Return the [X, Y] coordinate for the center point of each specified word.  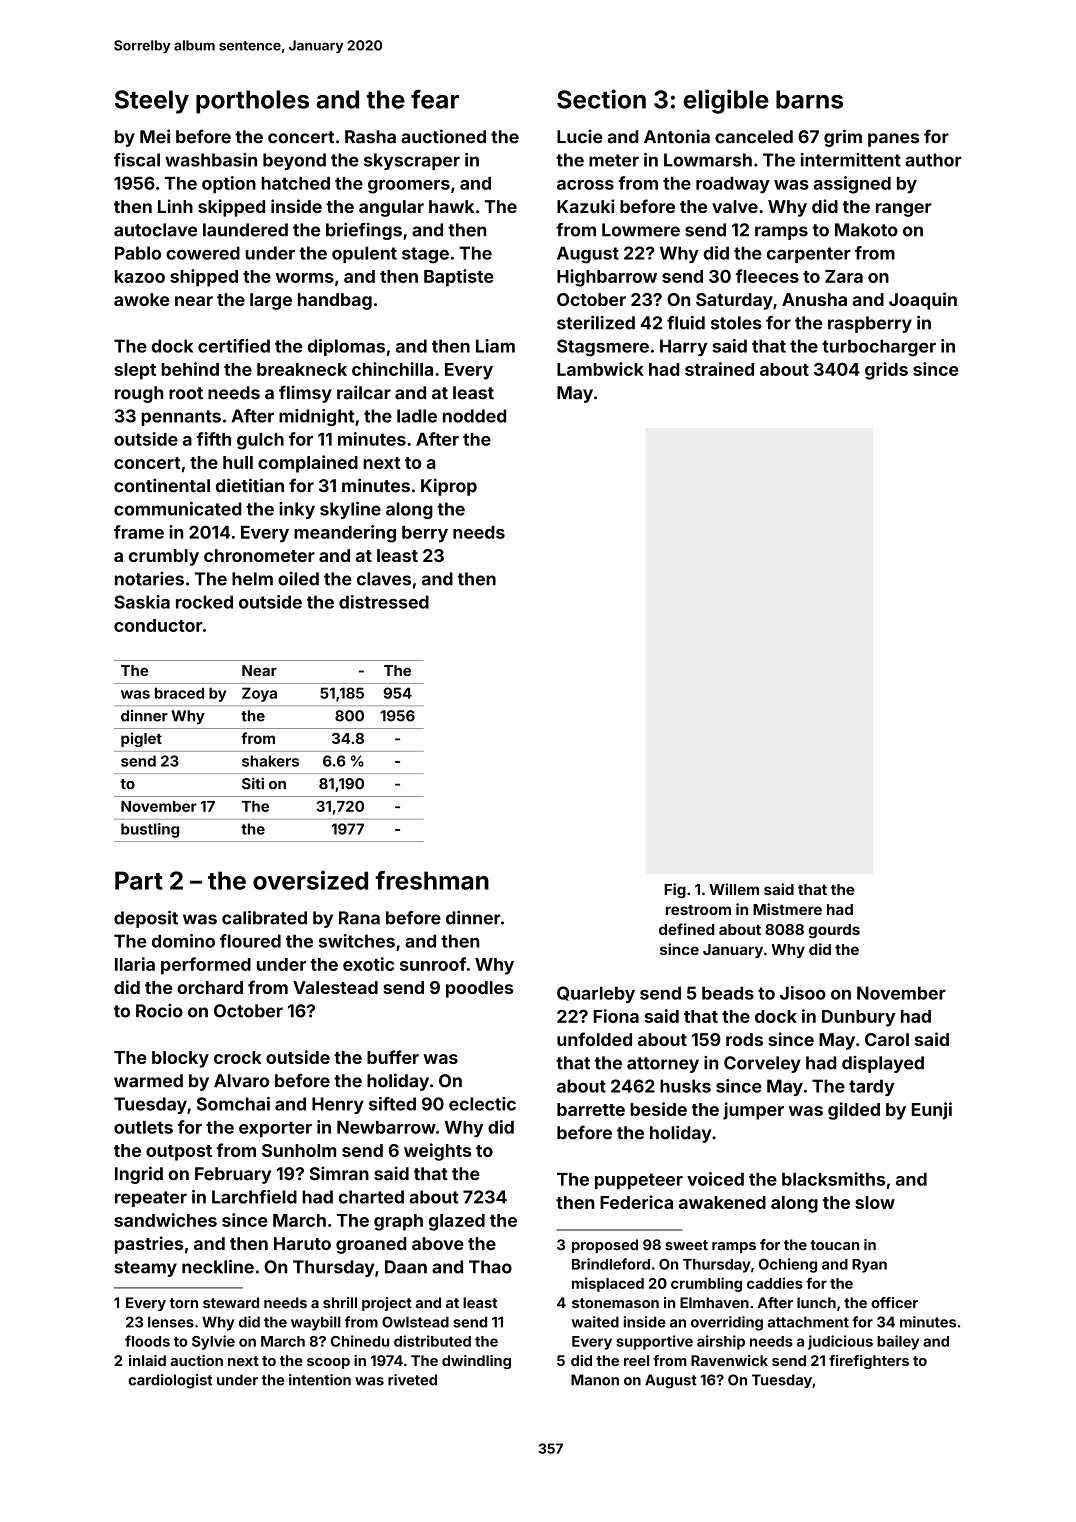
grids [886, 371]
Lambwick [600, 369]
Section [601, 99]
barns [809, 99]
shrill [340, 1303]
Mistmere [787, 909]
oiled [298, 579]
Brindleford [611, 1264]
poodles [479, 989]
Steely [152, 102]
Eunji [932, 1111]
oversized [310, 880]
